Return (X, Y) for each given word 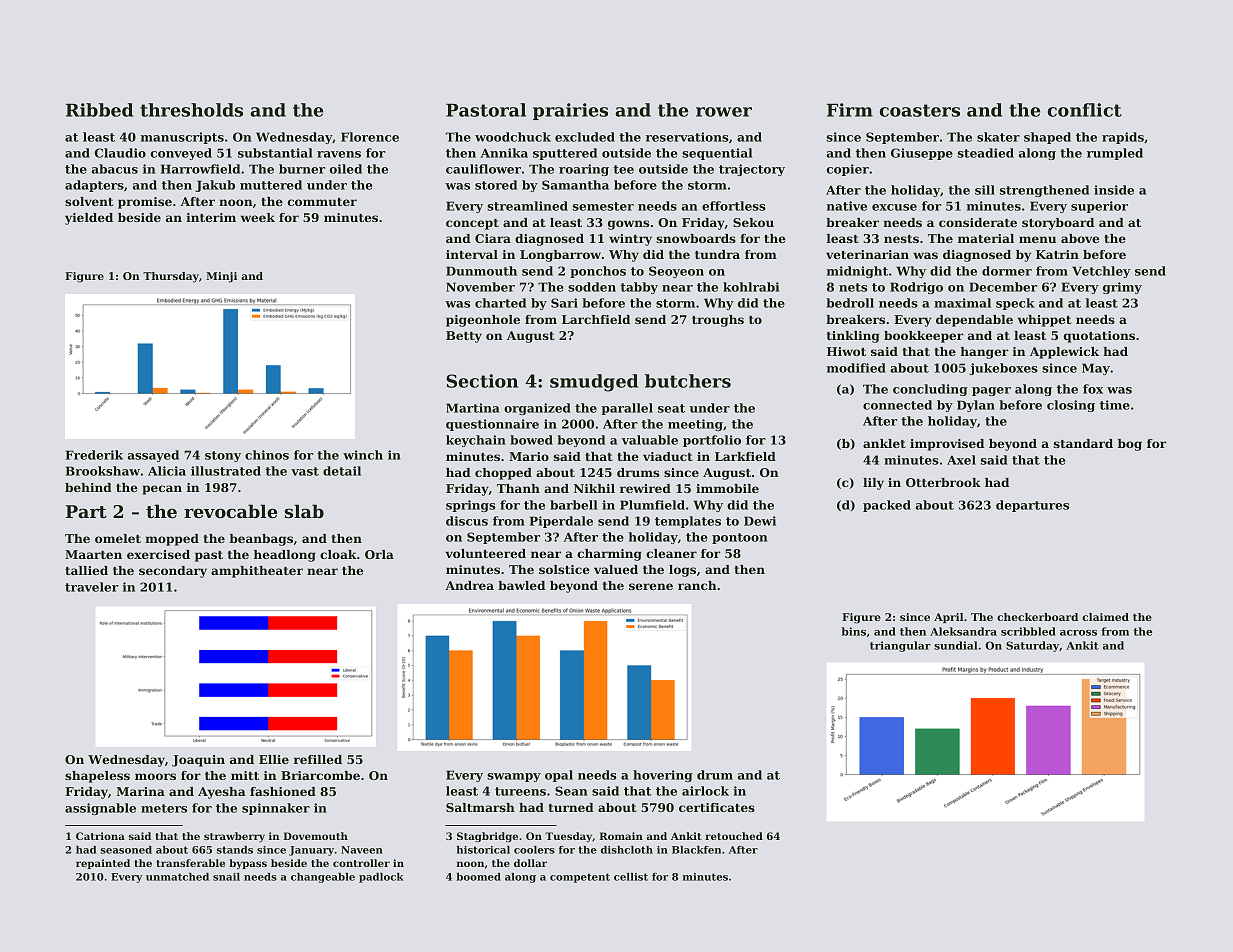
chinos (267, 455)
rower (724, 112)
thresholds (191, 110)
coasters (920, 110)
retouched (734, 836)
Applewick (1064, 353)
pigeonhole (483, 321)
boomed (478, 877)
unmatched (177, 877)
